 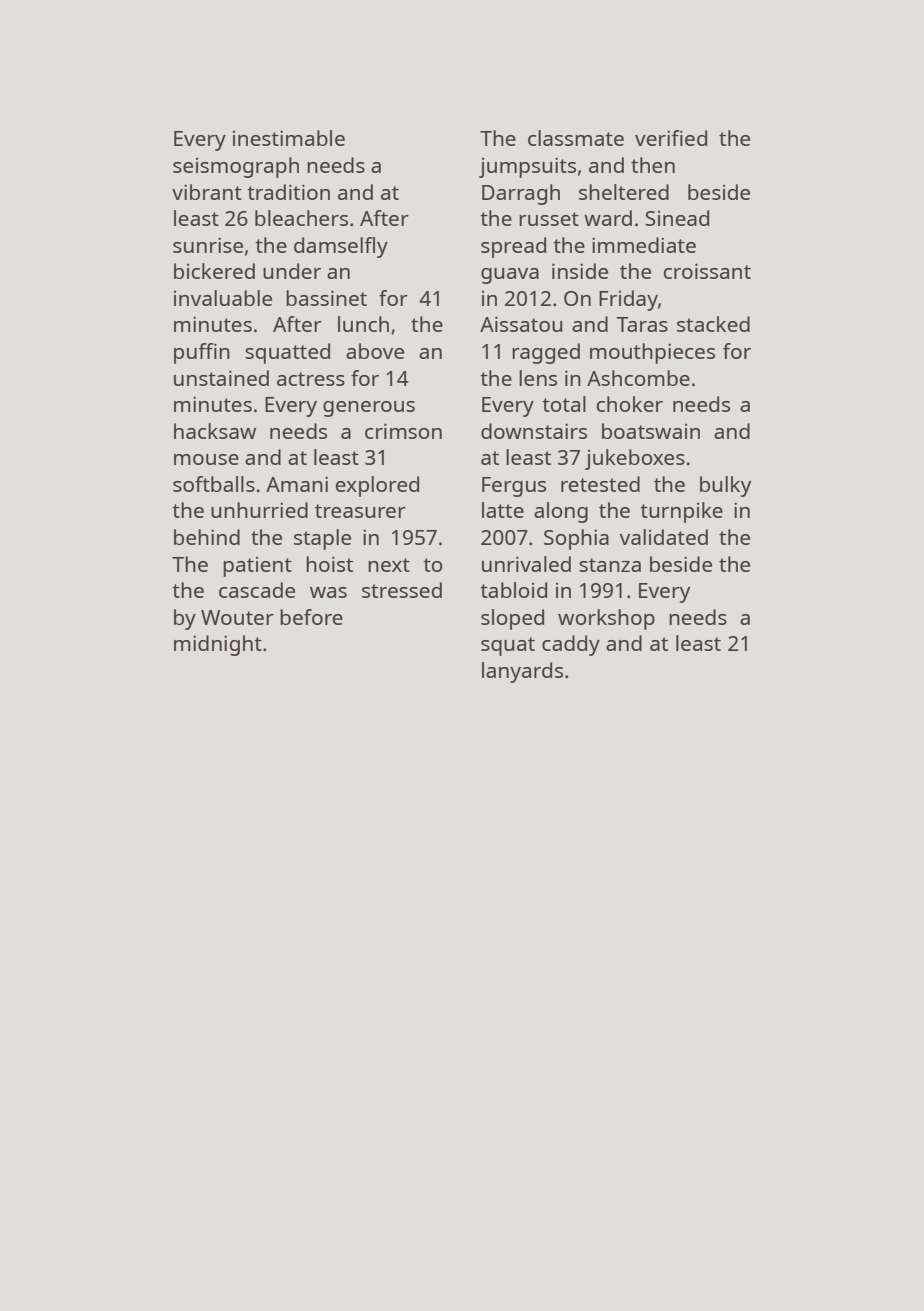 What do you see at coordinates (606, 619) in the image?
I see `workshop` at bounding box center [606, 619].
